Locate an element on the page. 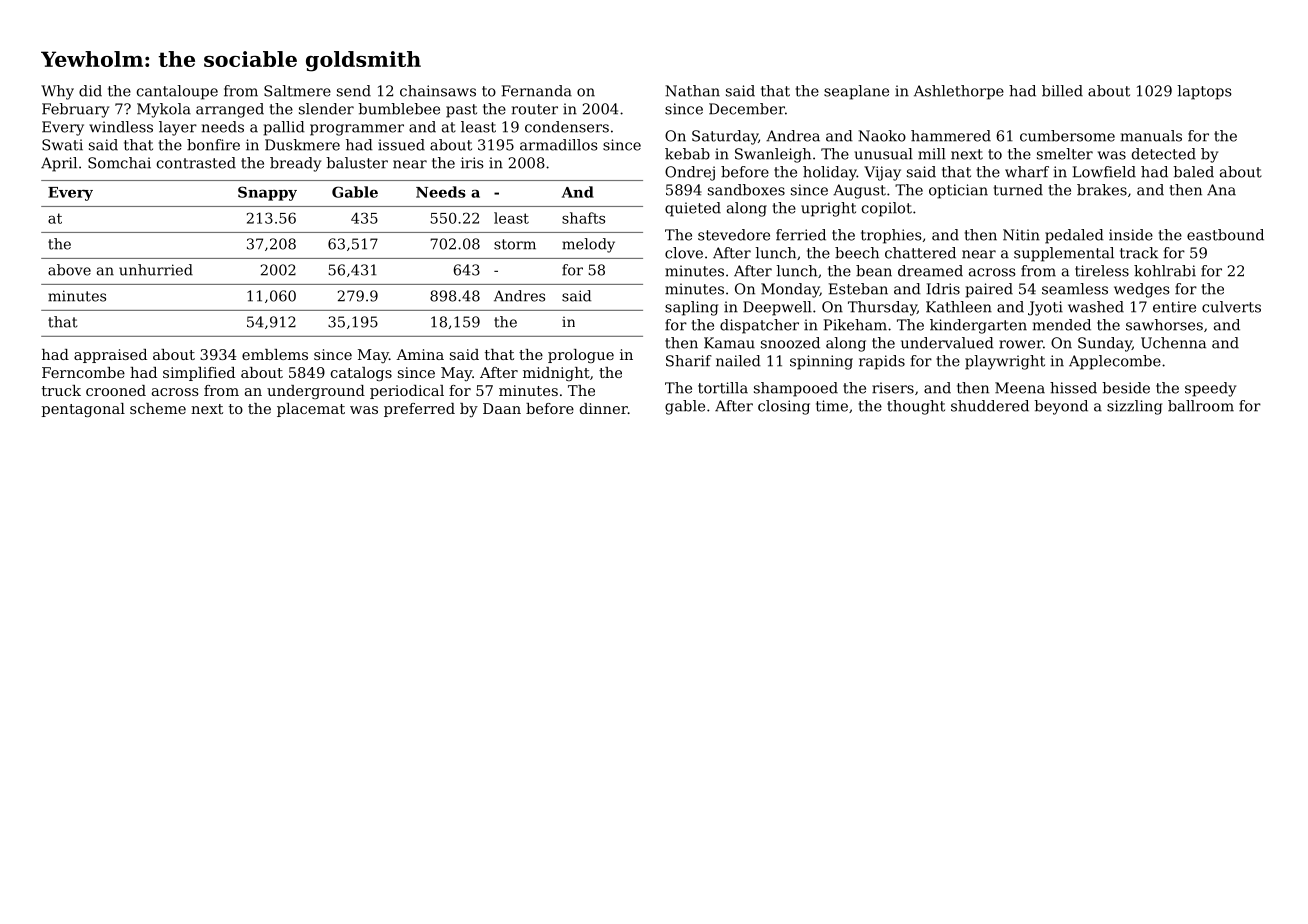  sandboxes is located at coordinates (746, 190).
